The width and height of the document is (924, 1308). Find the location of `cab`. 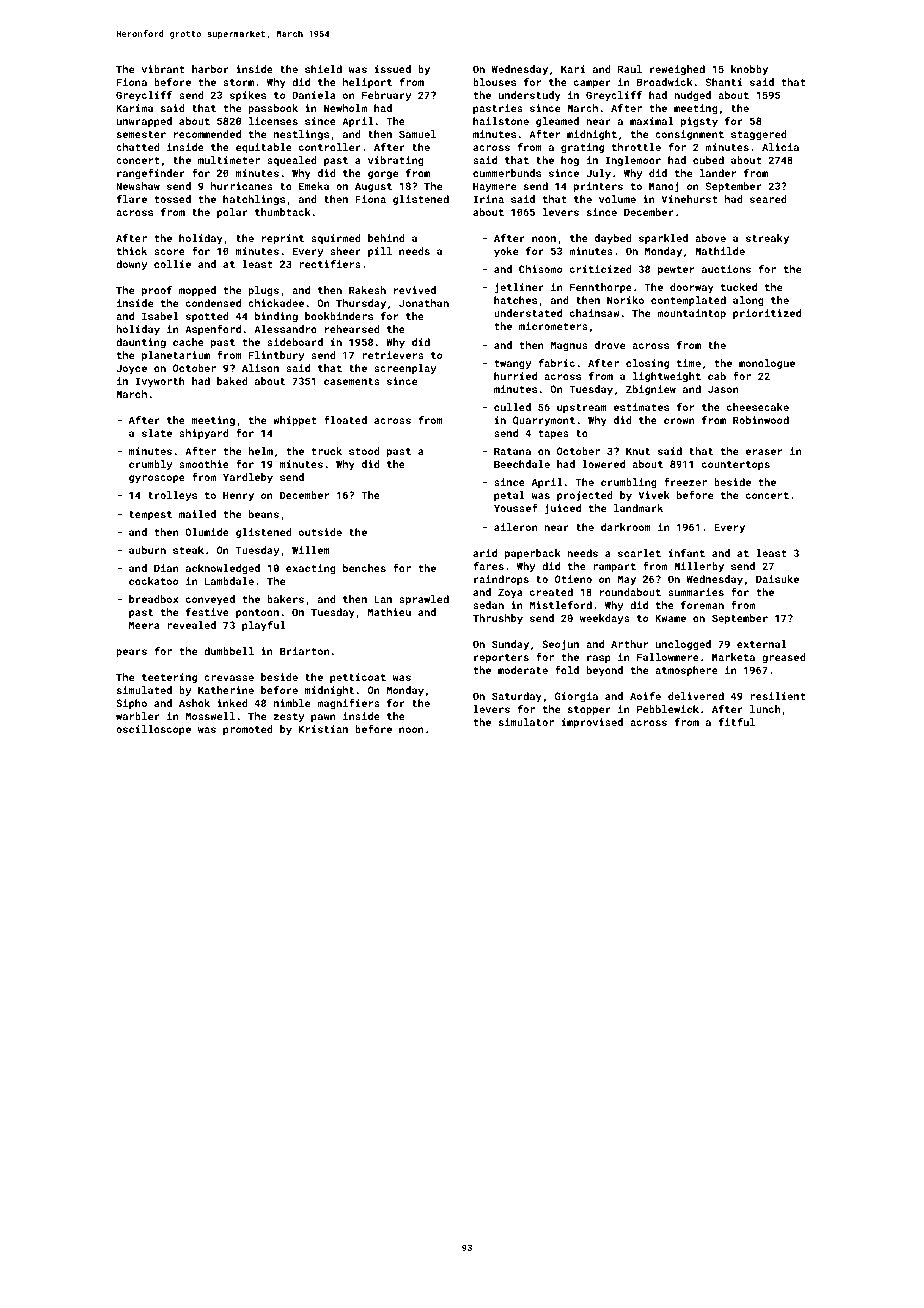

cab is located at coordinates (717, 376).
